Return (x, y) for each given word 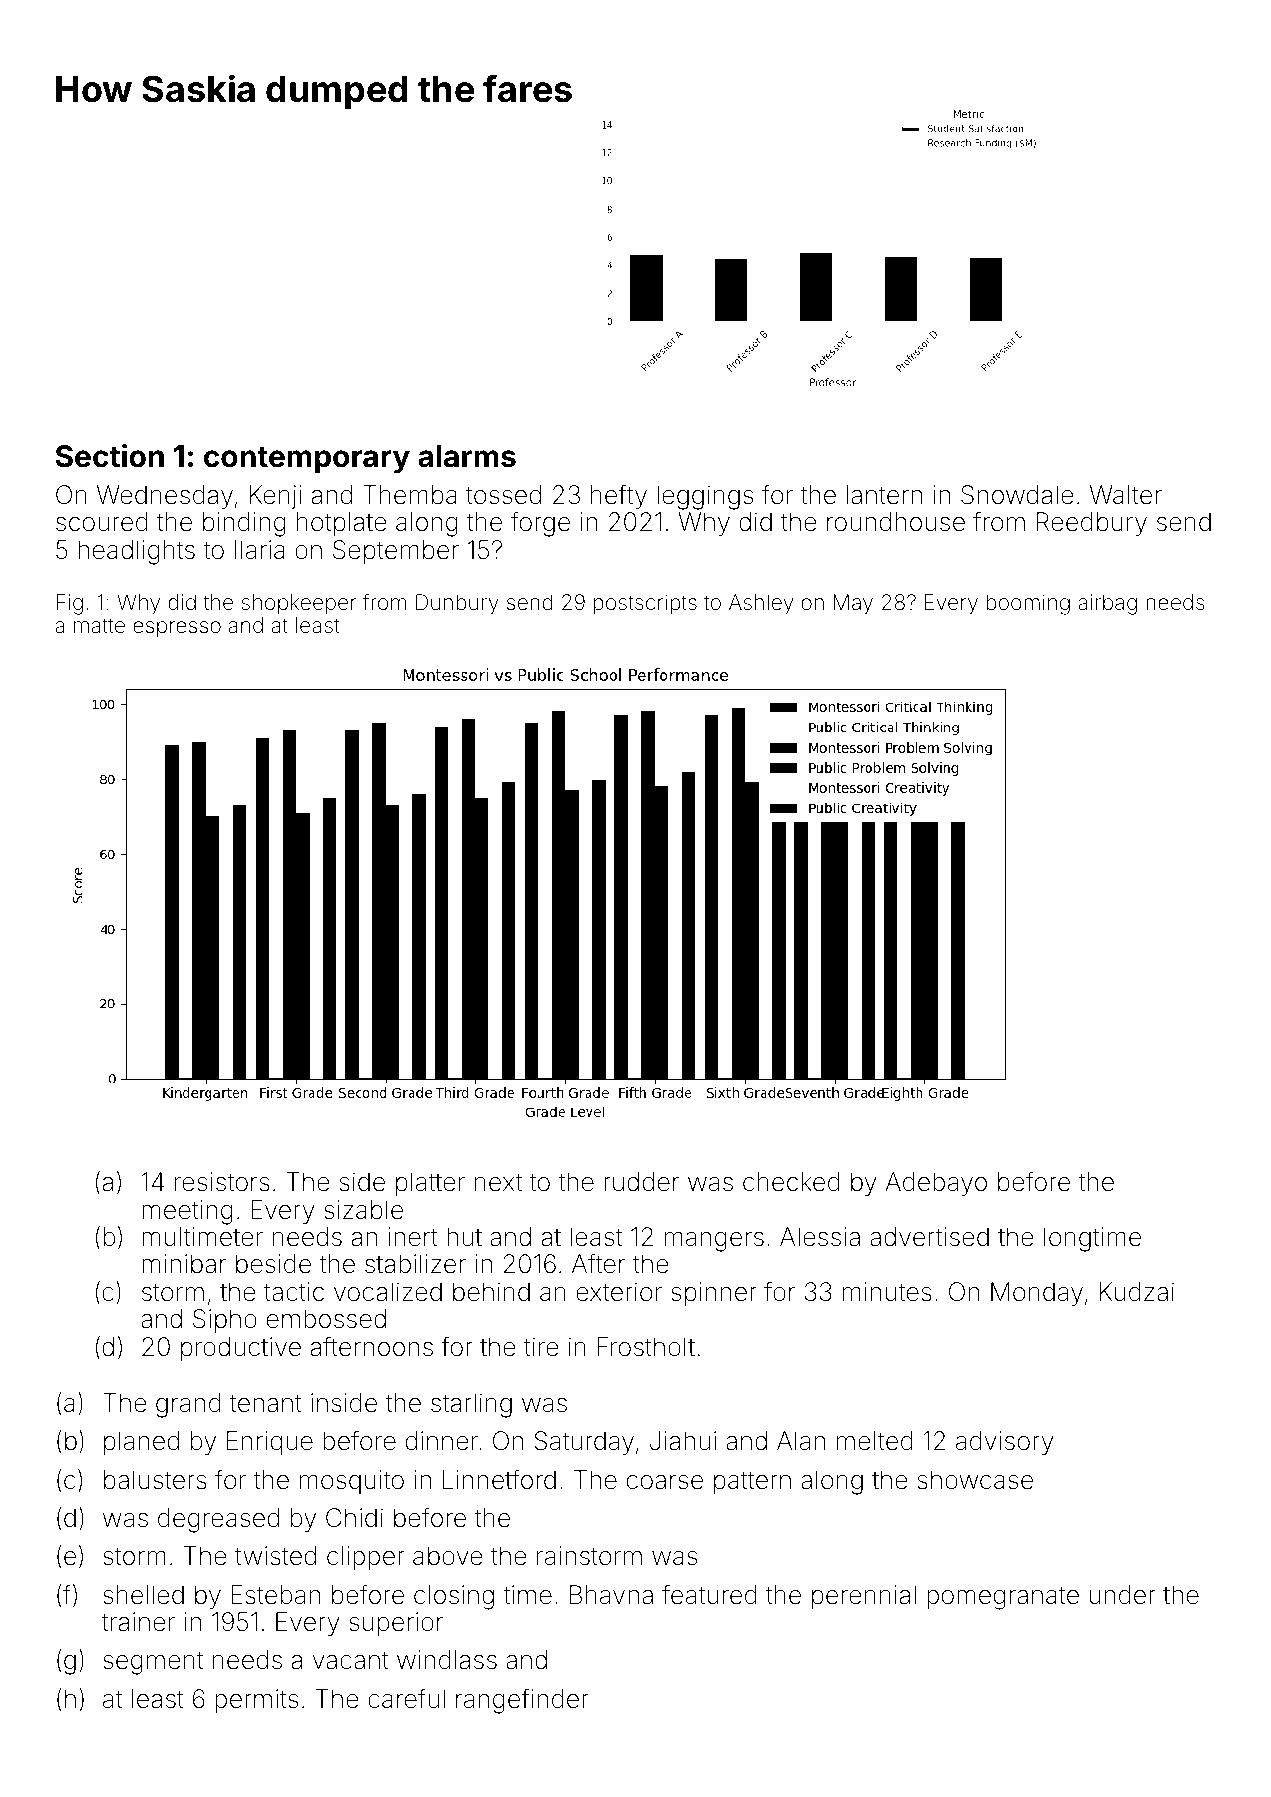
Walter (1126, 495)
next (498, 1182)
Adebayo (936, 1184)
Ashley (761, 604)
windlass (447, 1660)
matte (99, 626)
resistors (222, 1182)
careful (406, 1698)
